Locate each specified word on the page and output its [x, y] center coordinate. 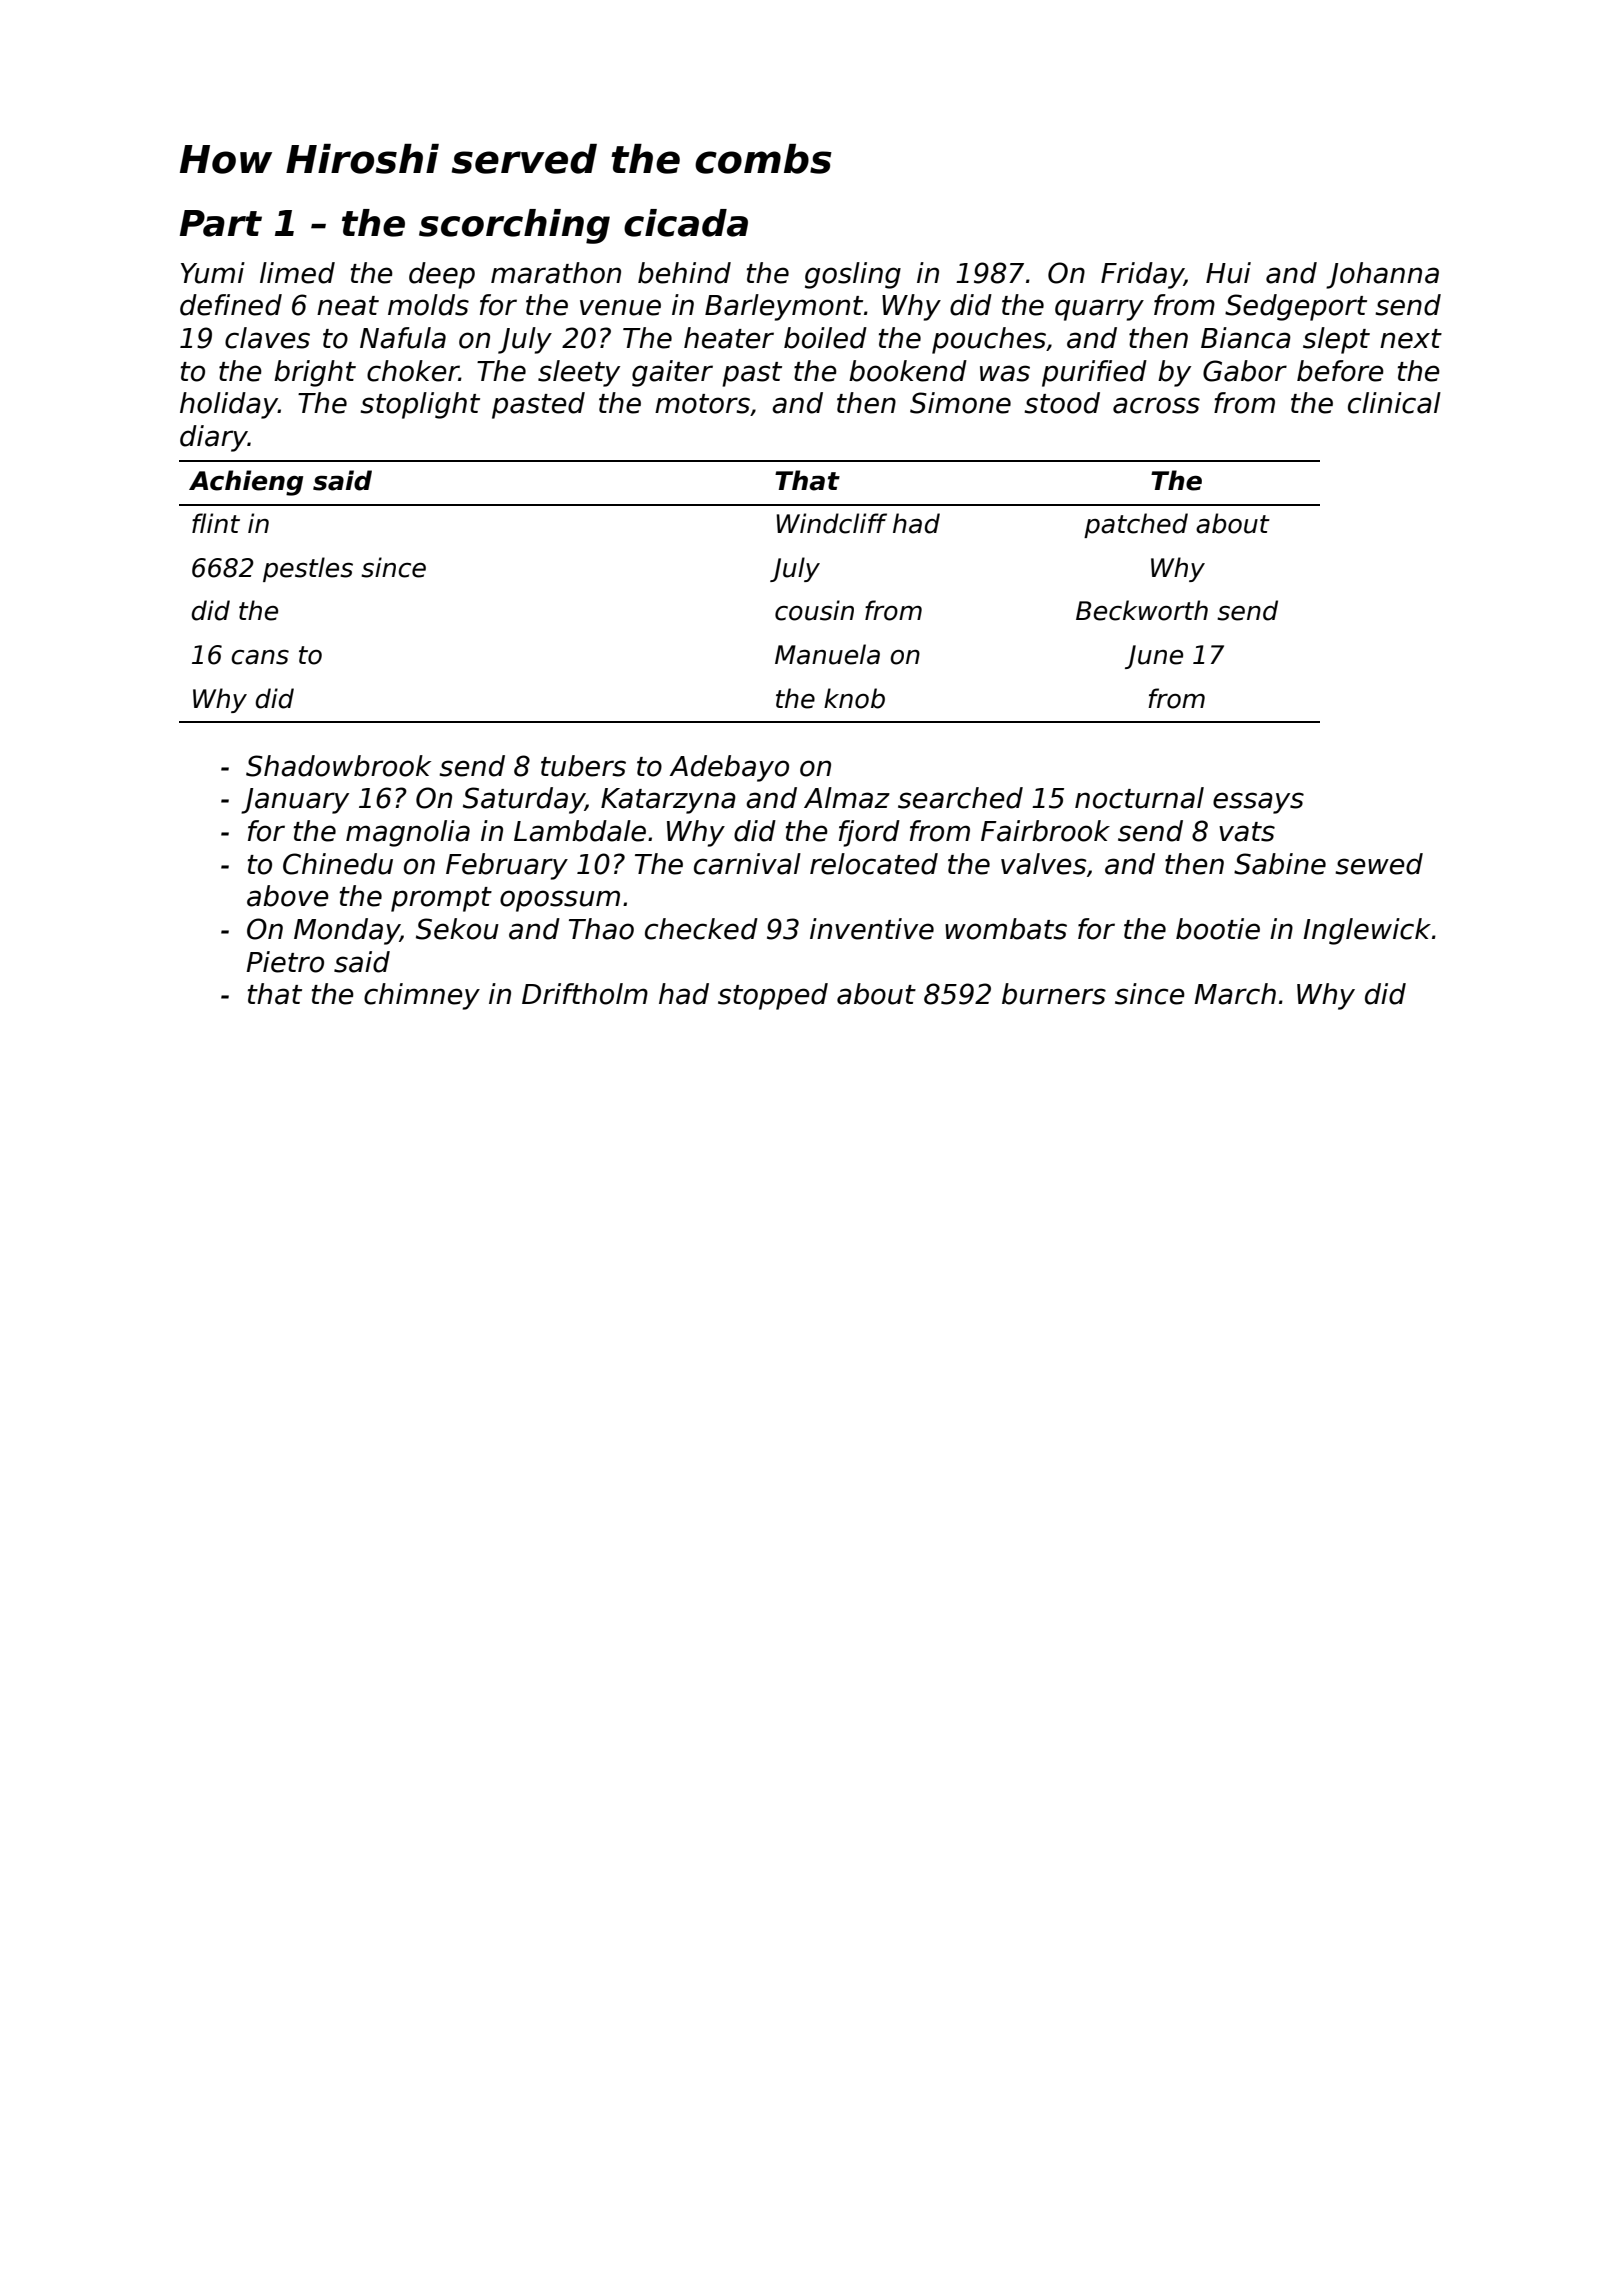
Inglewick [1367, 931]
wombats [1006, 929]
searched [960, 798]
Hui [1228, 273]
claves [267, 338]
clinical [1394, 403]
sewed [1379, 864]
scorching [514, 226]
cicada [686, 223]
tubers [583, 766]
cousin [814, 610]
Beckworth [1142, 610]
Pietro [285, 962]
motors [702, 404]
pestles [308, 569]
